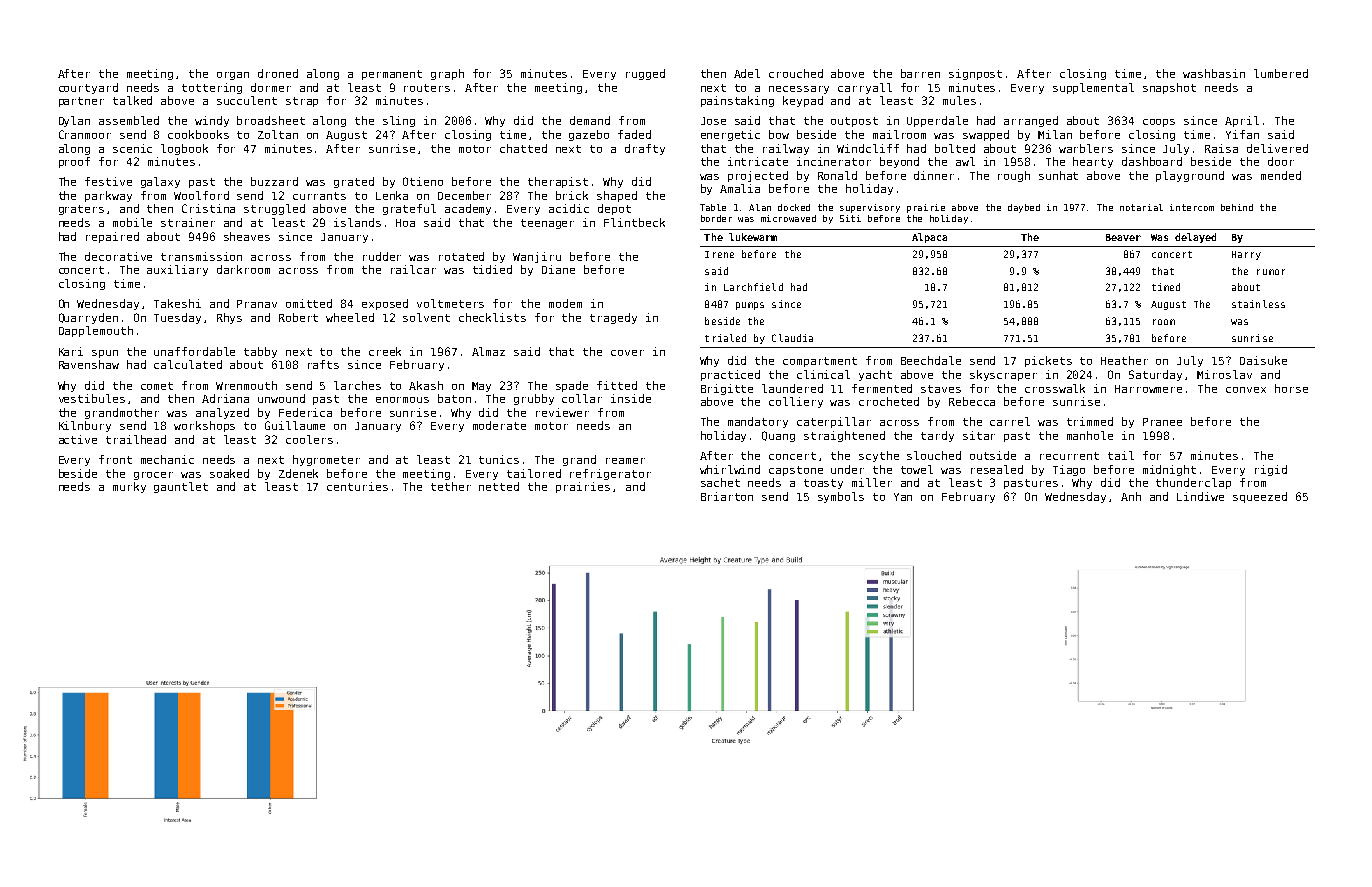  I want to click on reviewer, so click(562, 412).
